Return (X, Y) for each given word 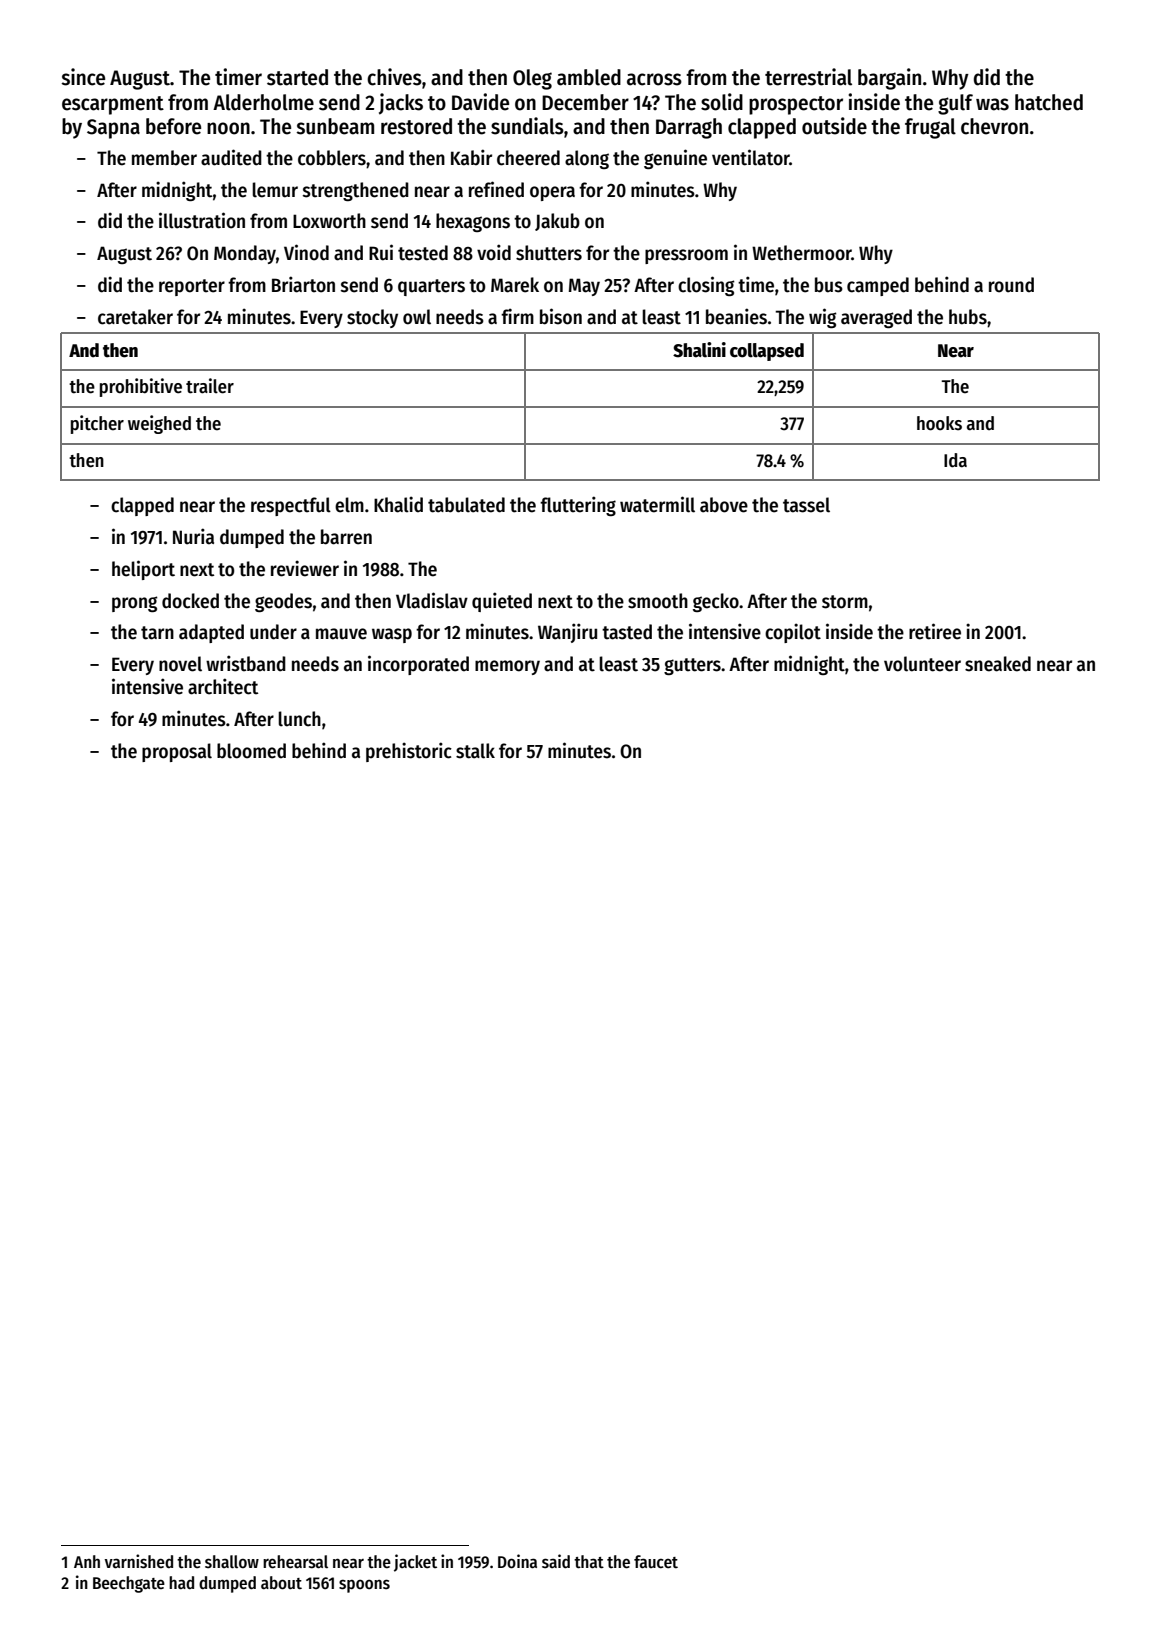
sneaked (998, 664)
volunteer (922, 664)
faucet (656, 1562)
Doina (517, 1561)
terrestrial (808, 77)
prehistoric (409, 752)
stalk (475, 751)
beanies (736, 316)
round (1011, 285)
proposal (177, 752)
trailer (210, 386)
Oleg (532, 79)
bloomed (251, 751)
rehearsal (295, 1562)
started (297, 77)
